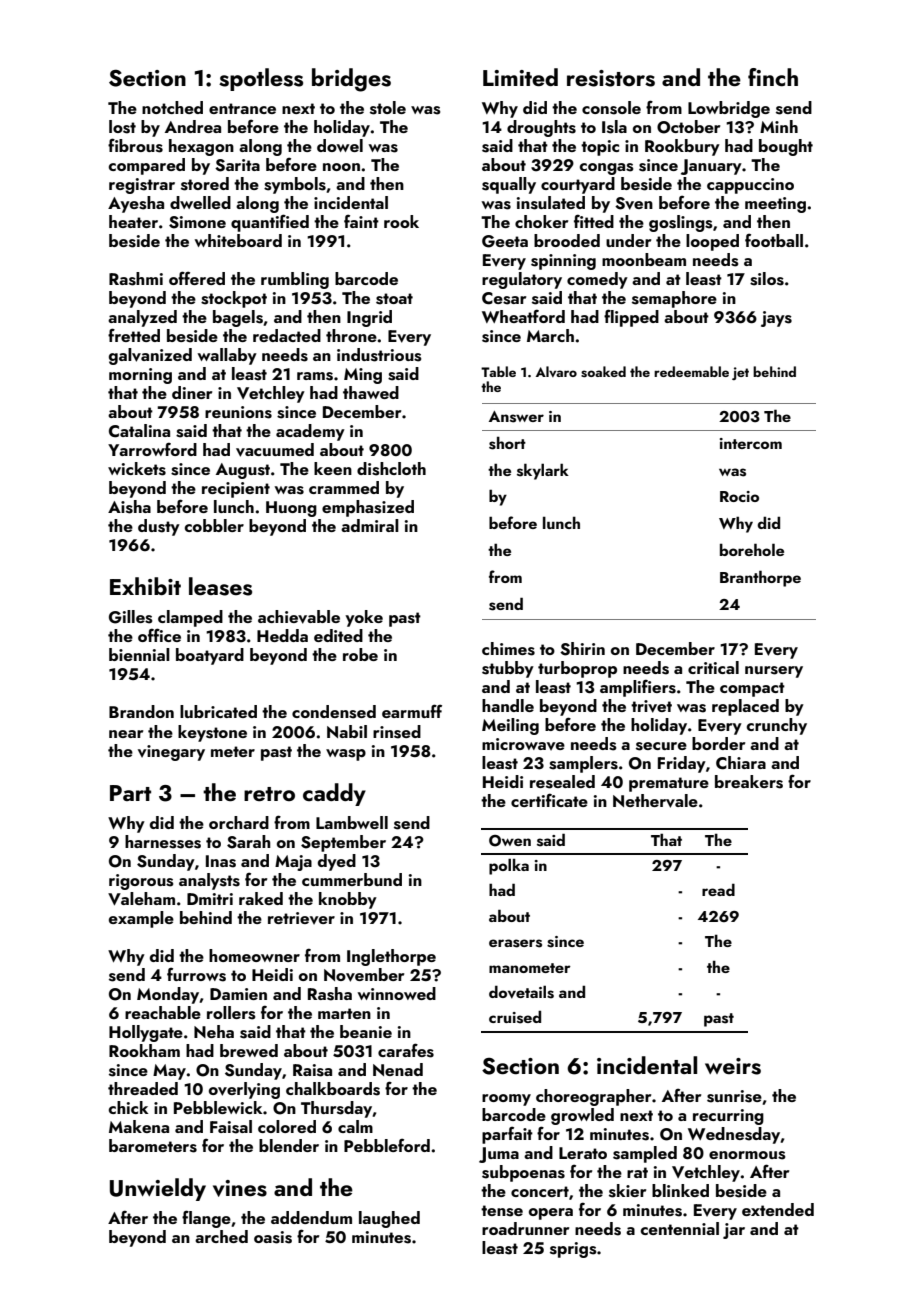 The width and height of the screenshot is (924, 1314). I want to click on extended, so click(778, 1209).
